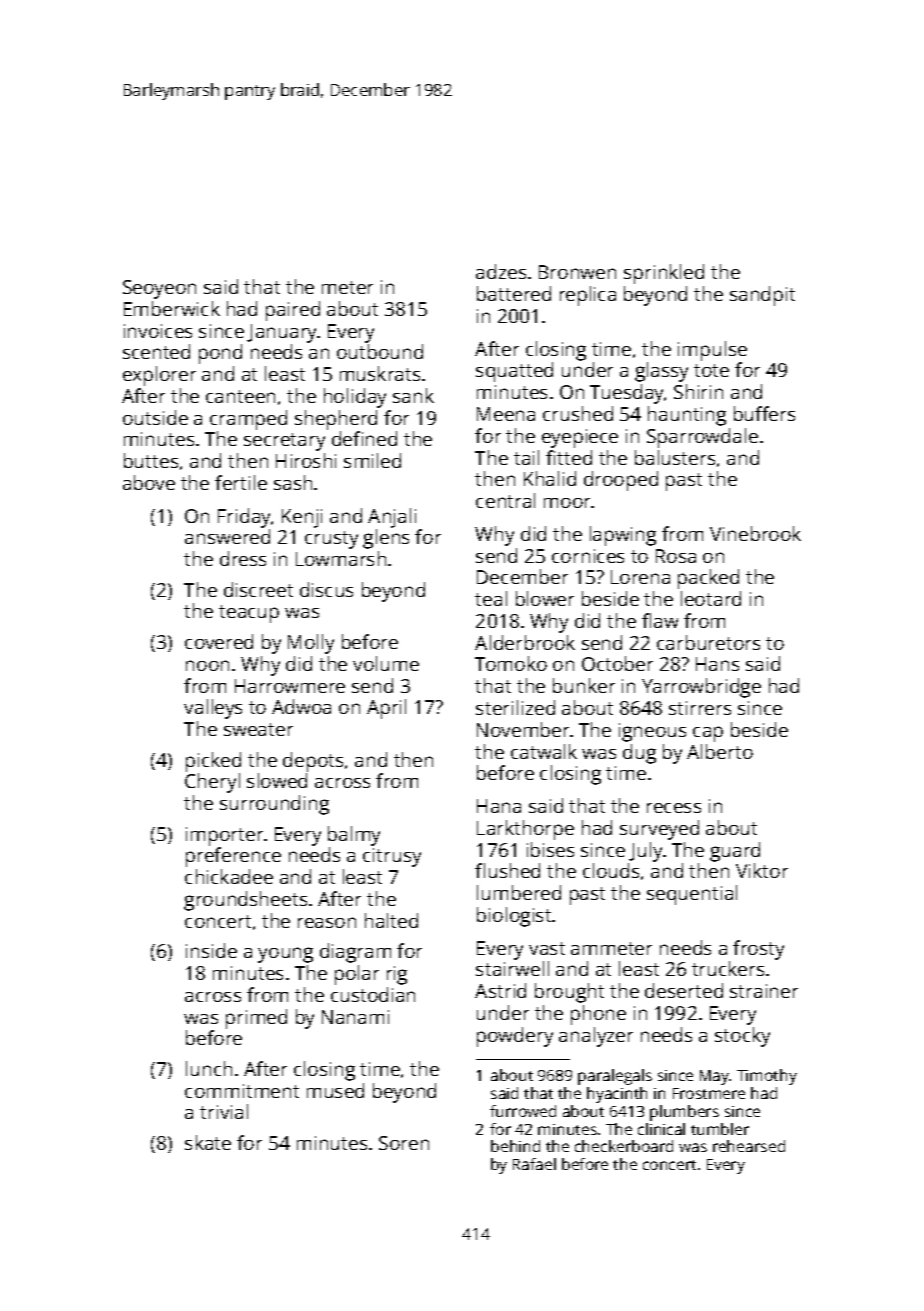  What do you see at coordinates (534, 1164) in the screenshot?
I see `Rafael` at bounding box center [534, 1164].
